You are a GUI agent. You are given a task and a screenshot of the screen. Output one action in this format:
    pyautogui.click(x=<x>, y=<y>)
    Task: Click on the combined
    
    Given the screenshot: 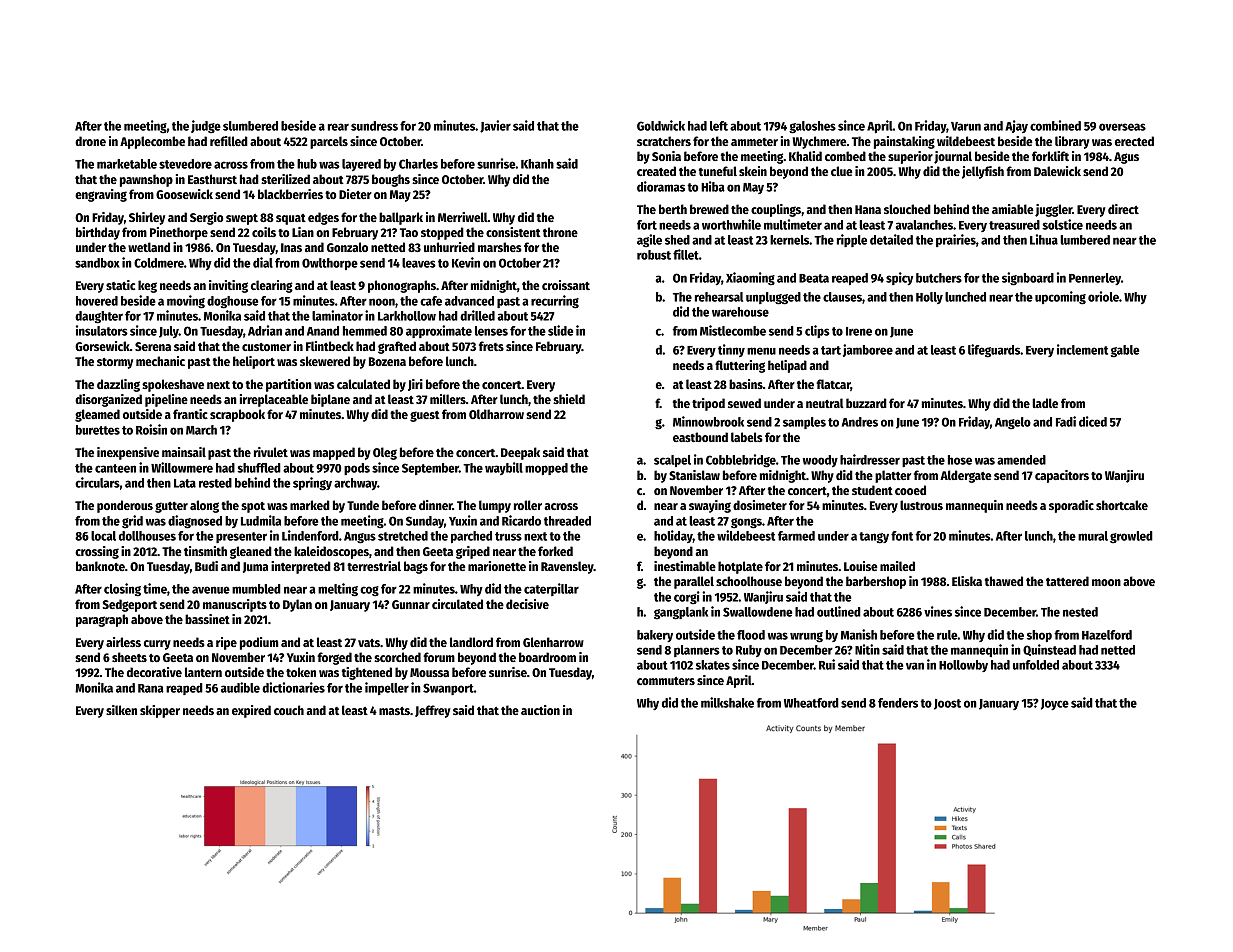 What is the action you would take?
    pyautogui.click(x=1055, y=125)
